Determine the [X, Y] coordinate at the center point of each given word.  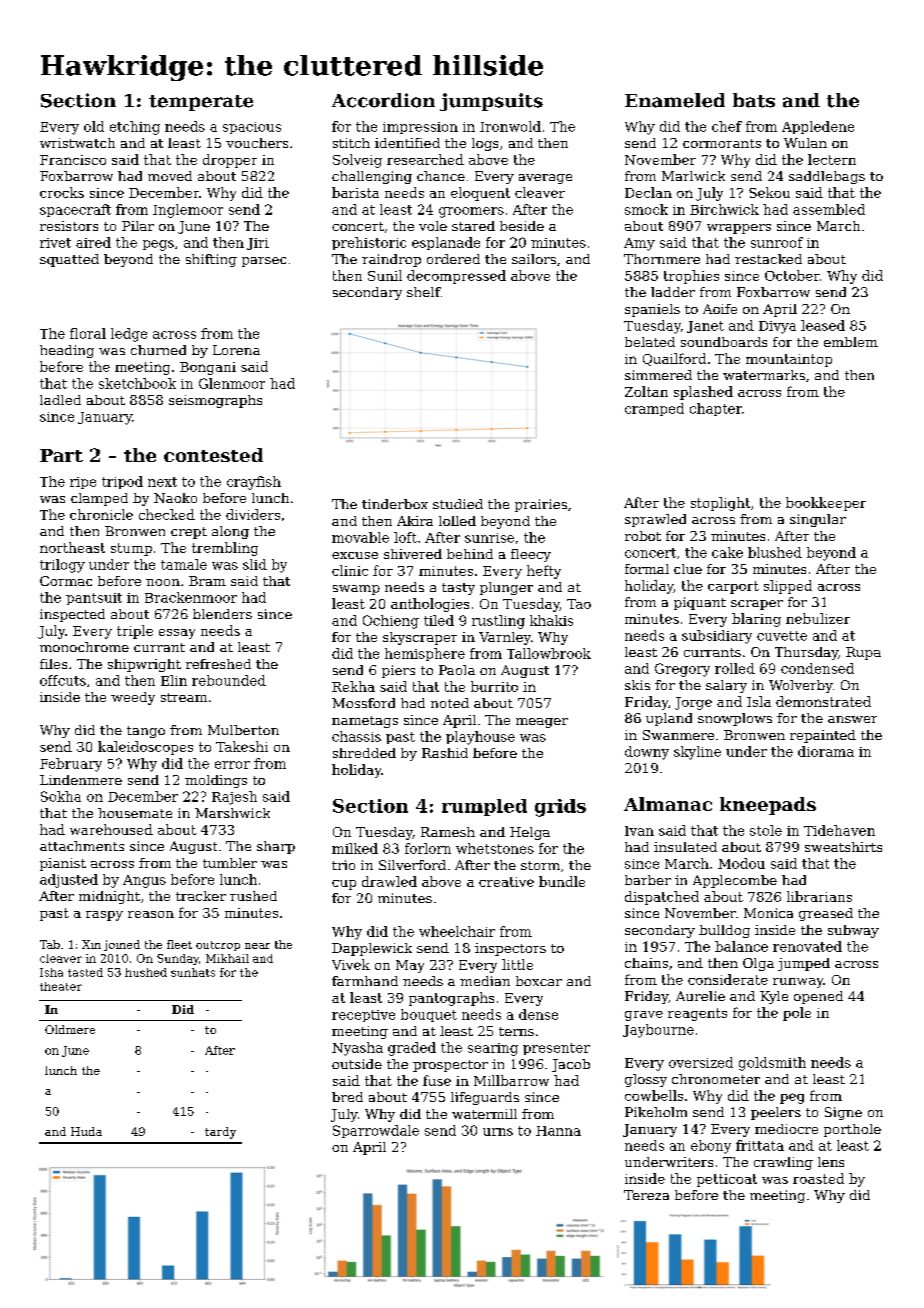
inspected [72, 615]
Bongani [208, 368]
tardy [220, 1133]
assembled [829, 209]
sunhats [193, 972]
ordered [453, 259]
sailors [534, 259]
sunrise [489, 538]
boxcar [539, 981]
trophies [691, 277]
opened [818, 997]
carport [733, 587]
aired [93, 242]
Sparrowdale [376, 1131]
